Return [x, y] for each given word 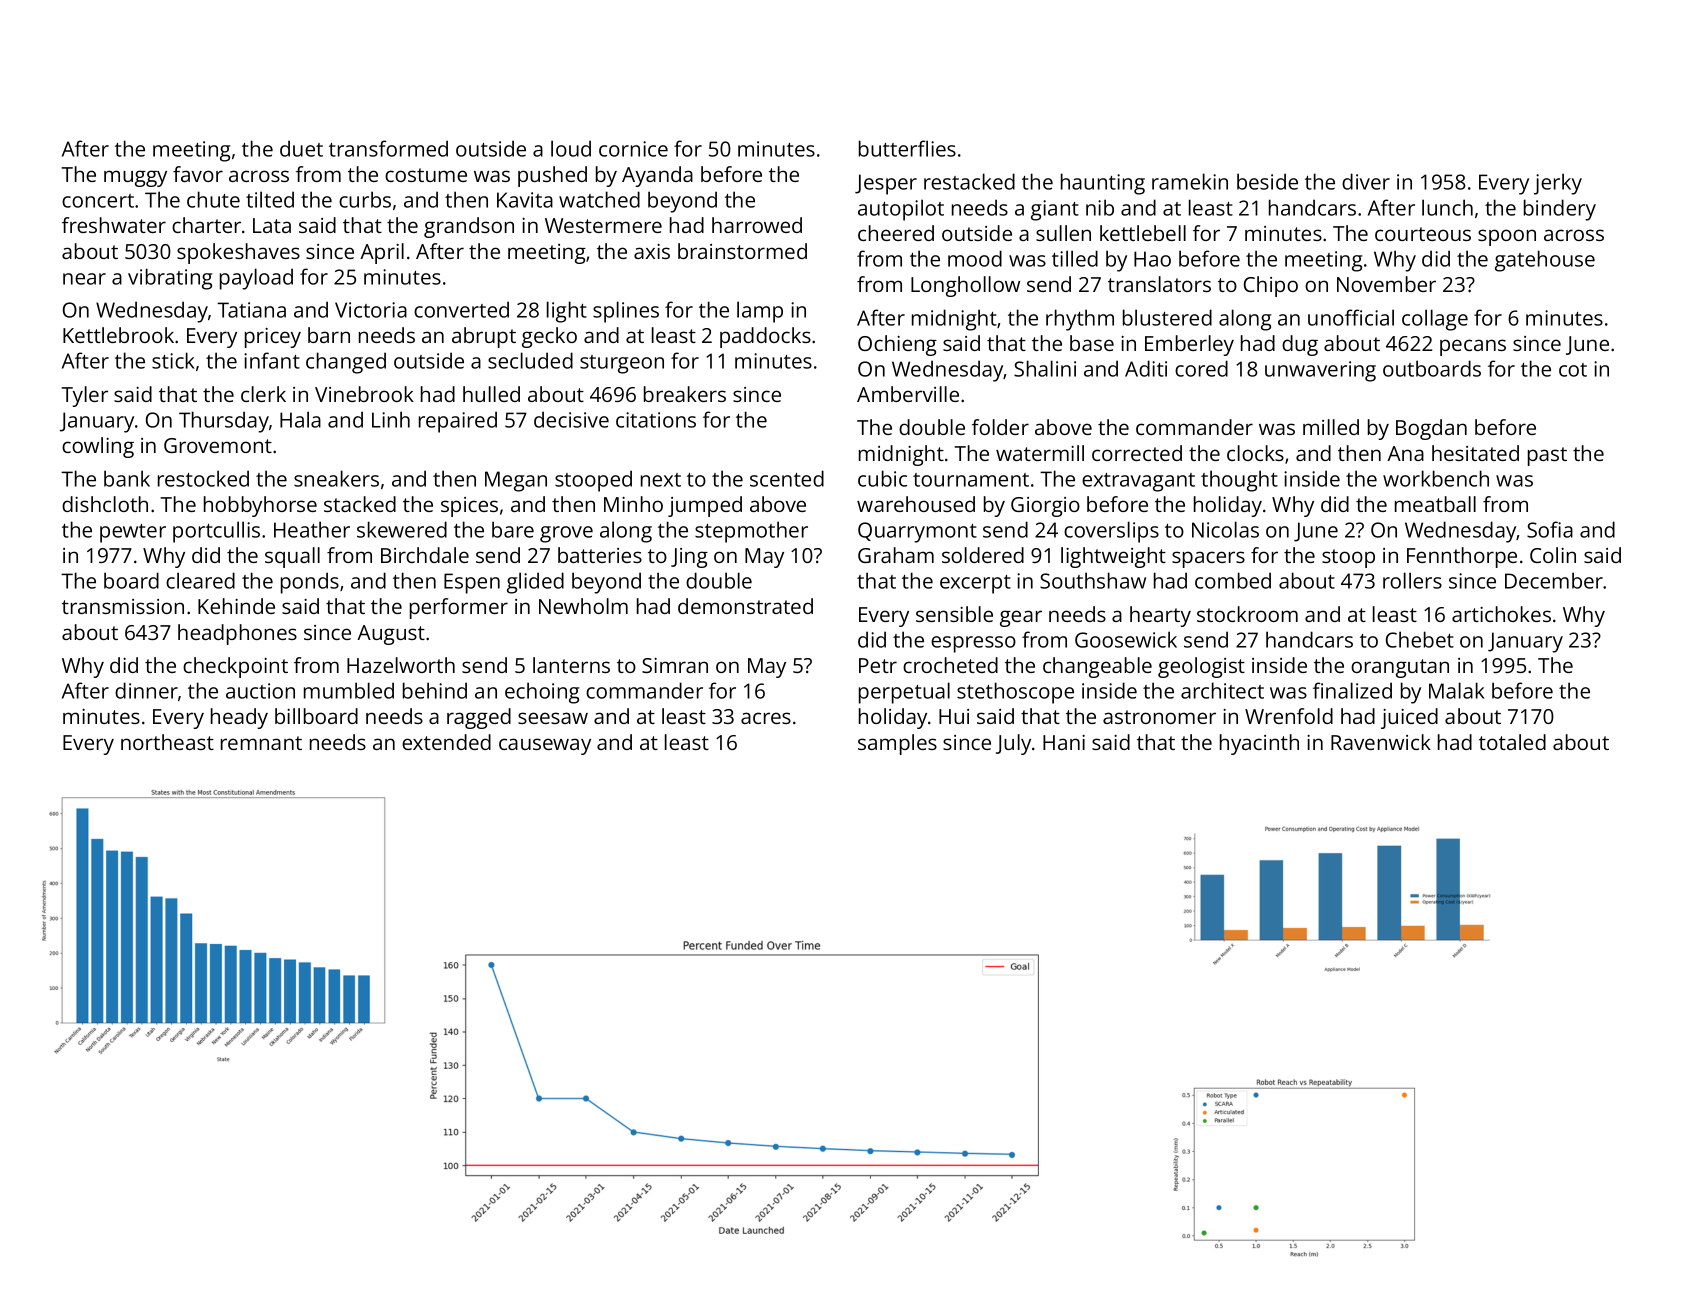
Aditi [1146, 368]
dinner [146, 690]
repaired [458, 422]
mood [975, 258]
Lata [272, 225]
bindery [1560, 210]
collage [1435, 320]
